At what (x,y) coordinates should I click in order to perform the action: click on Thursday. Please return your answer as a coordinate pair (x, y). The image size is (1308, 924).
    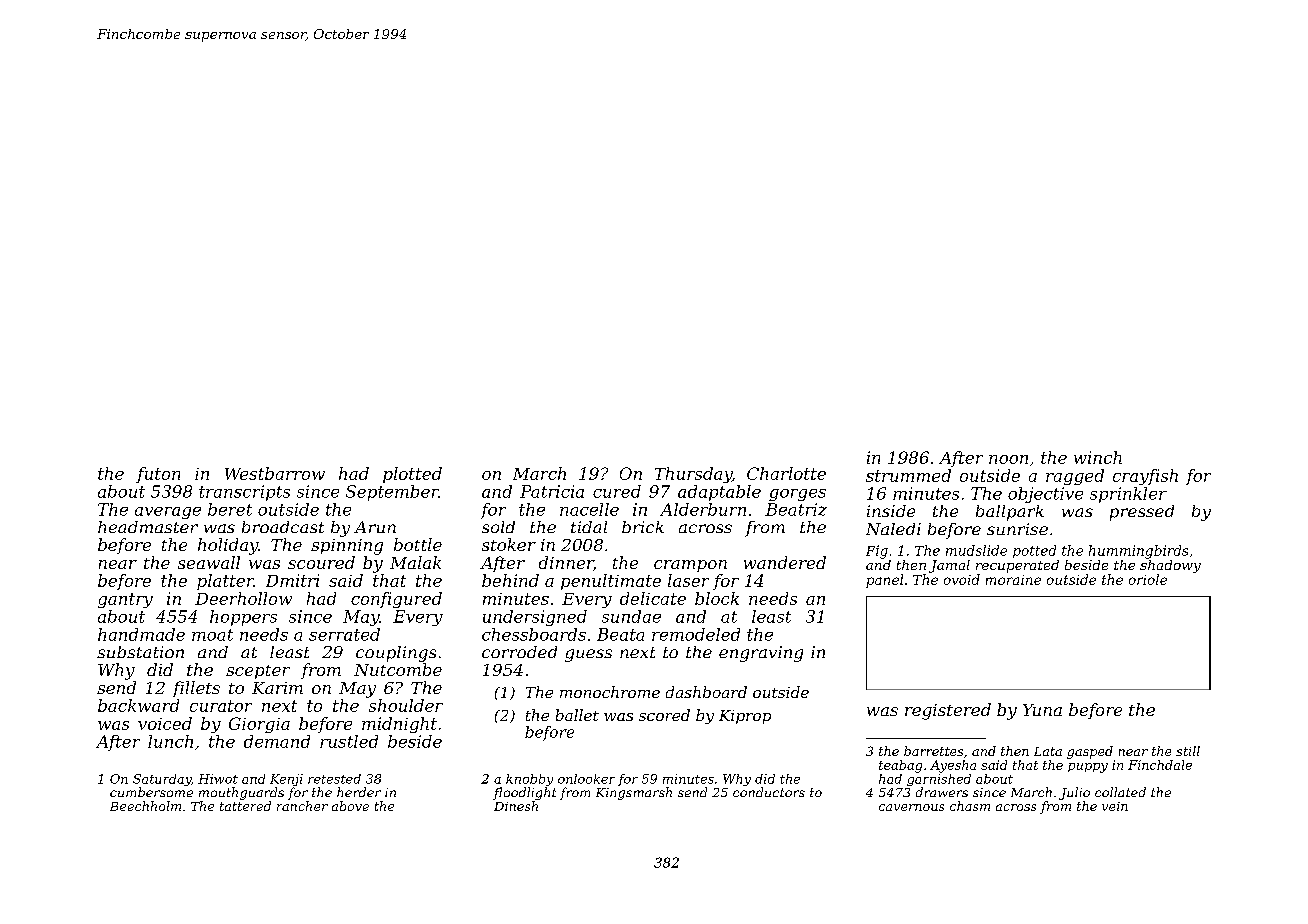
    Looking at the image, I should click on (693, 475).
